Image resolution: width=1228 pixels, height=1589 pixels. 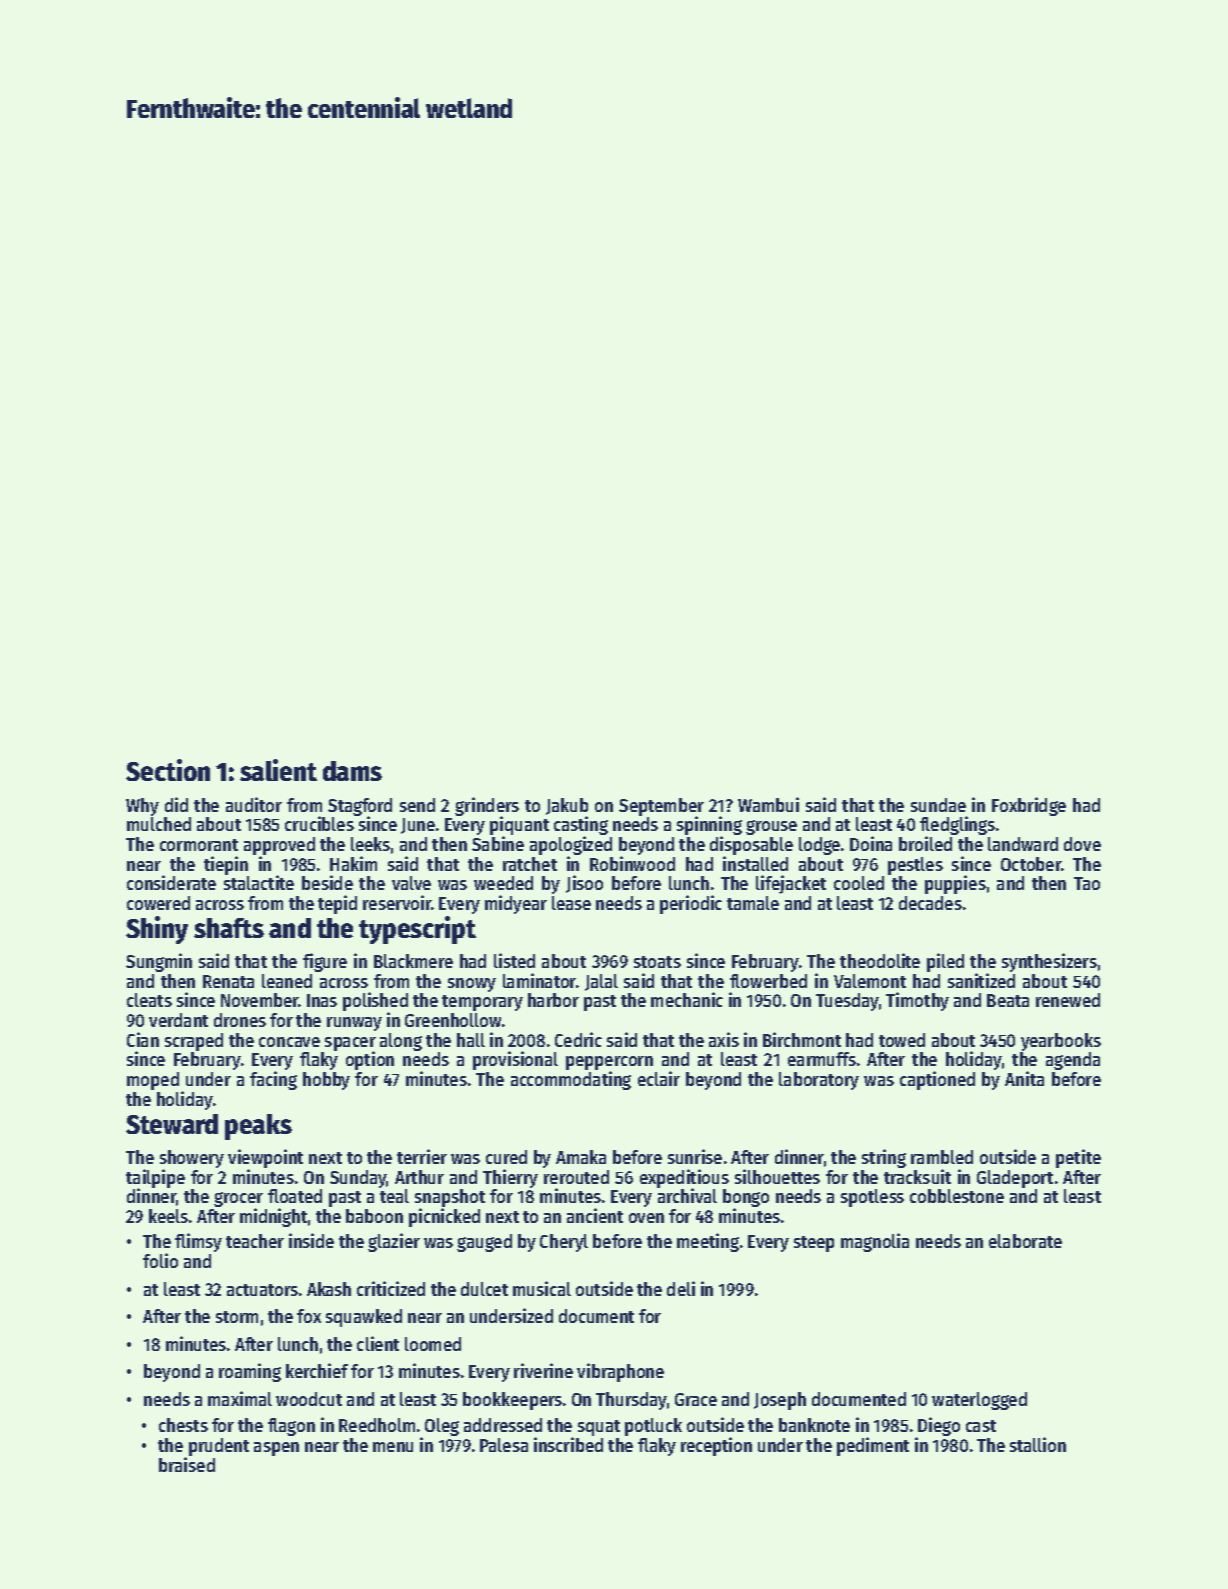 What do you see at coordinates (657, 962) in the screenshot?
I see `stoats` at bounding box center [657, 962].
